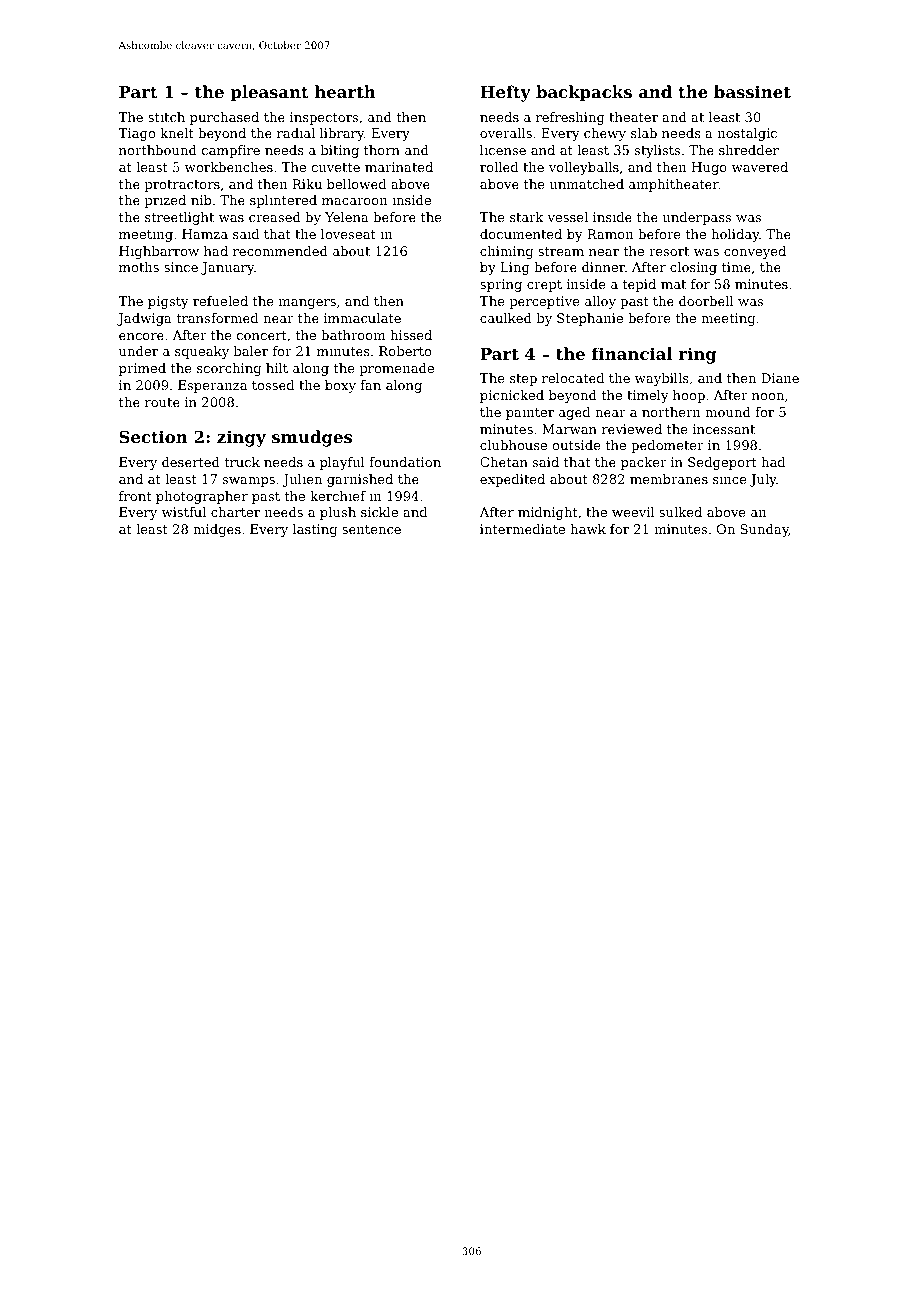 The width and height of the screenshot is (924, 1308). I want to click on unmatched, so click(586, 184).
